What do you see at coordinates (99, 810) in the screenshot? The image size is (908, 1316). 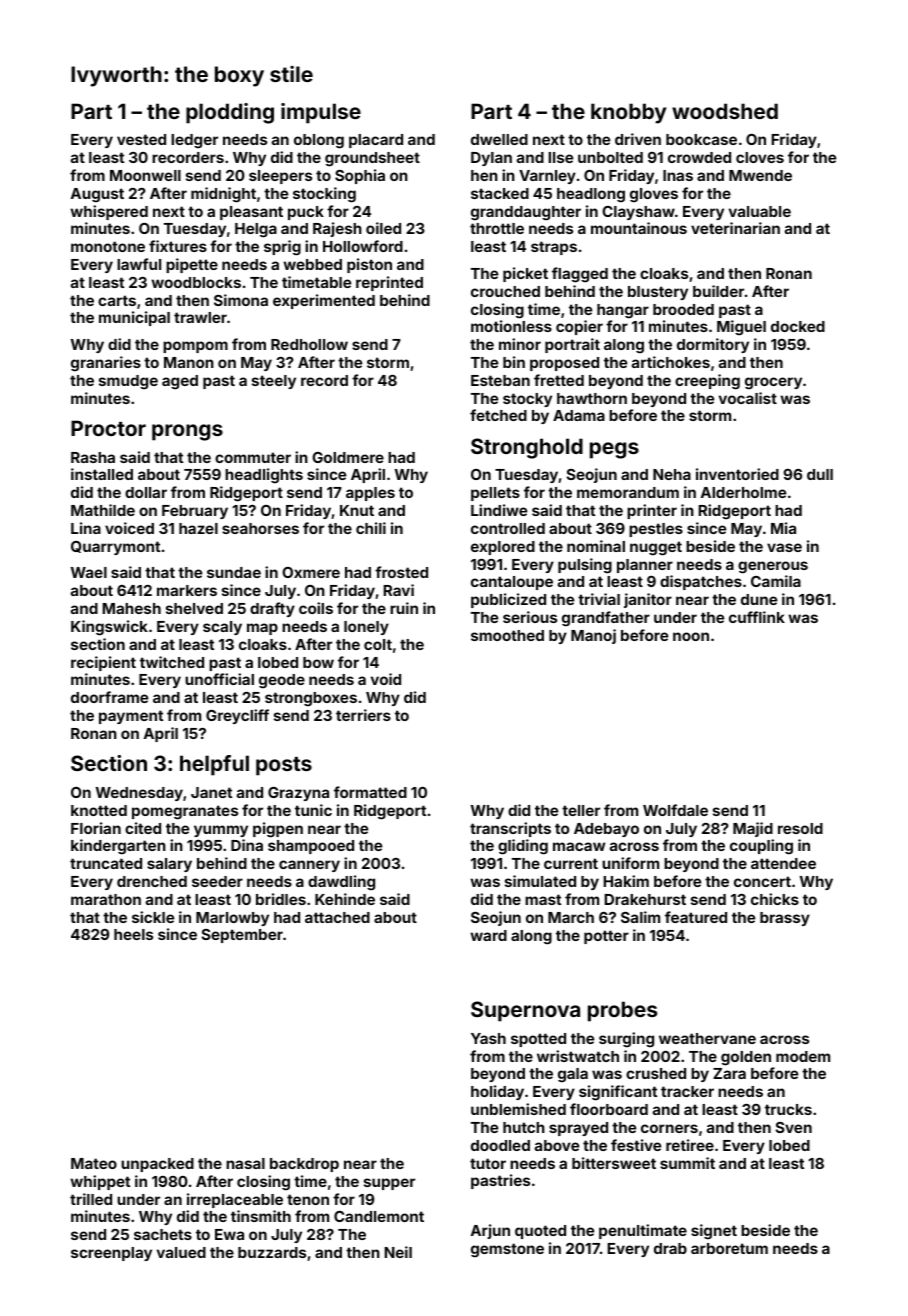 I see `knotted` at bounding box center [99, 810].
